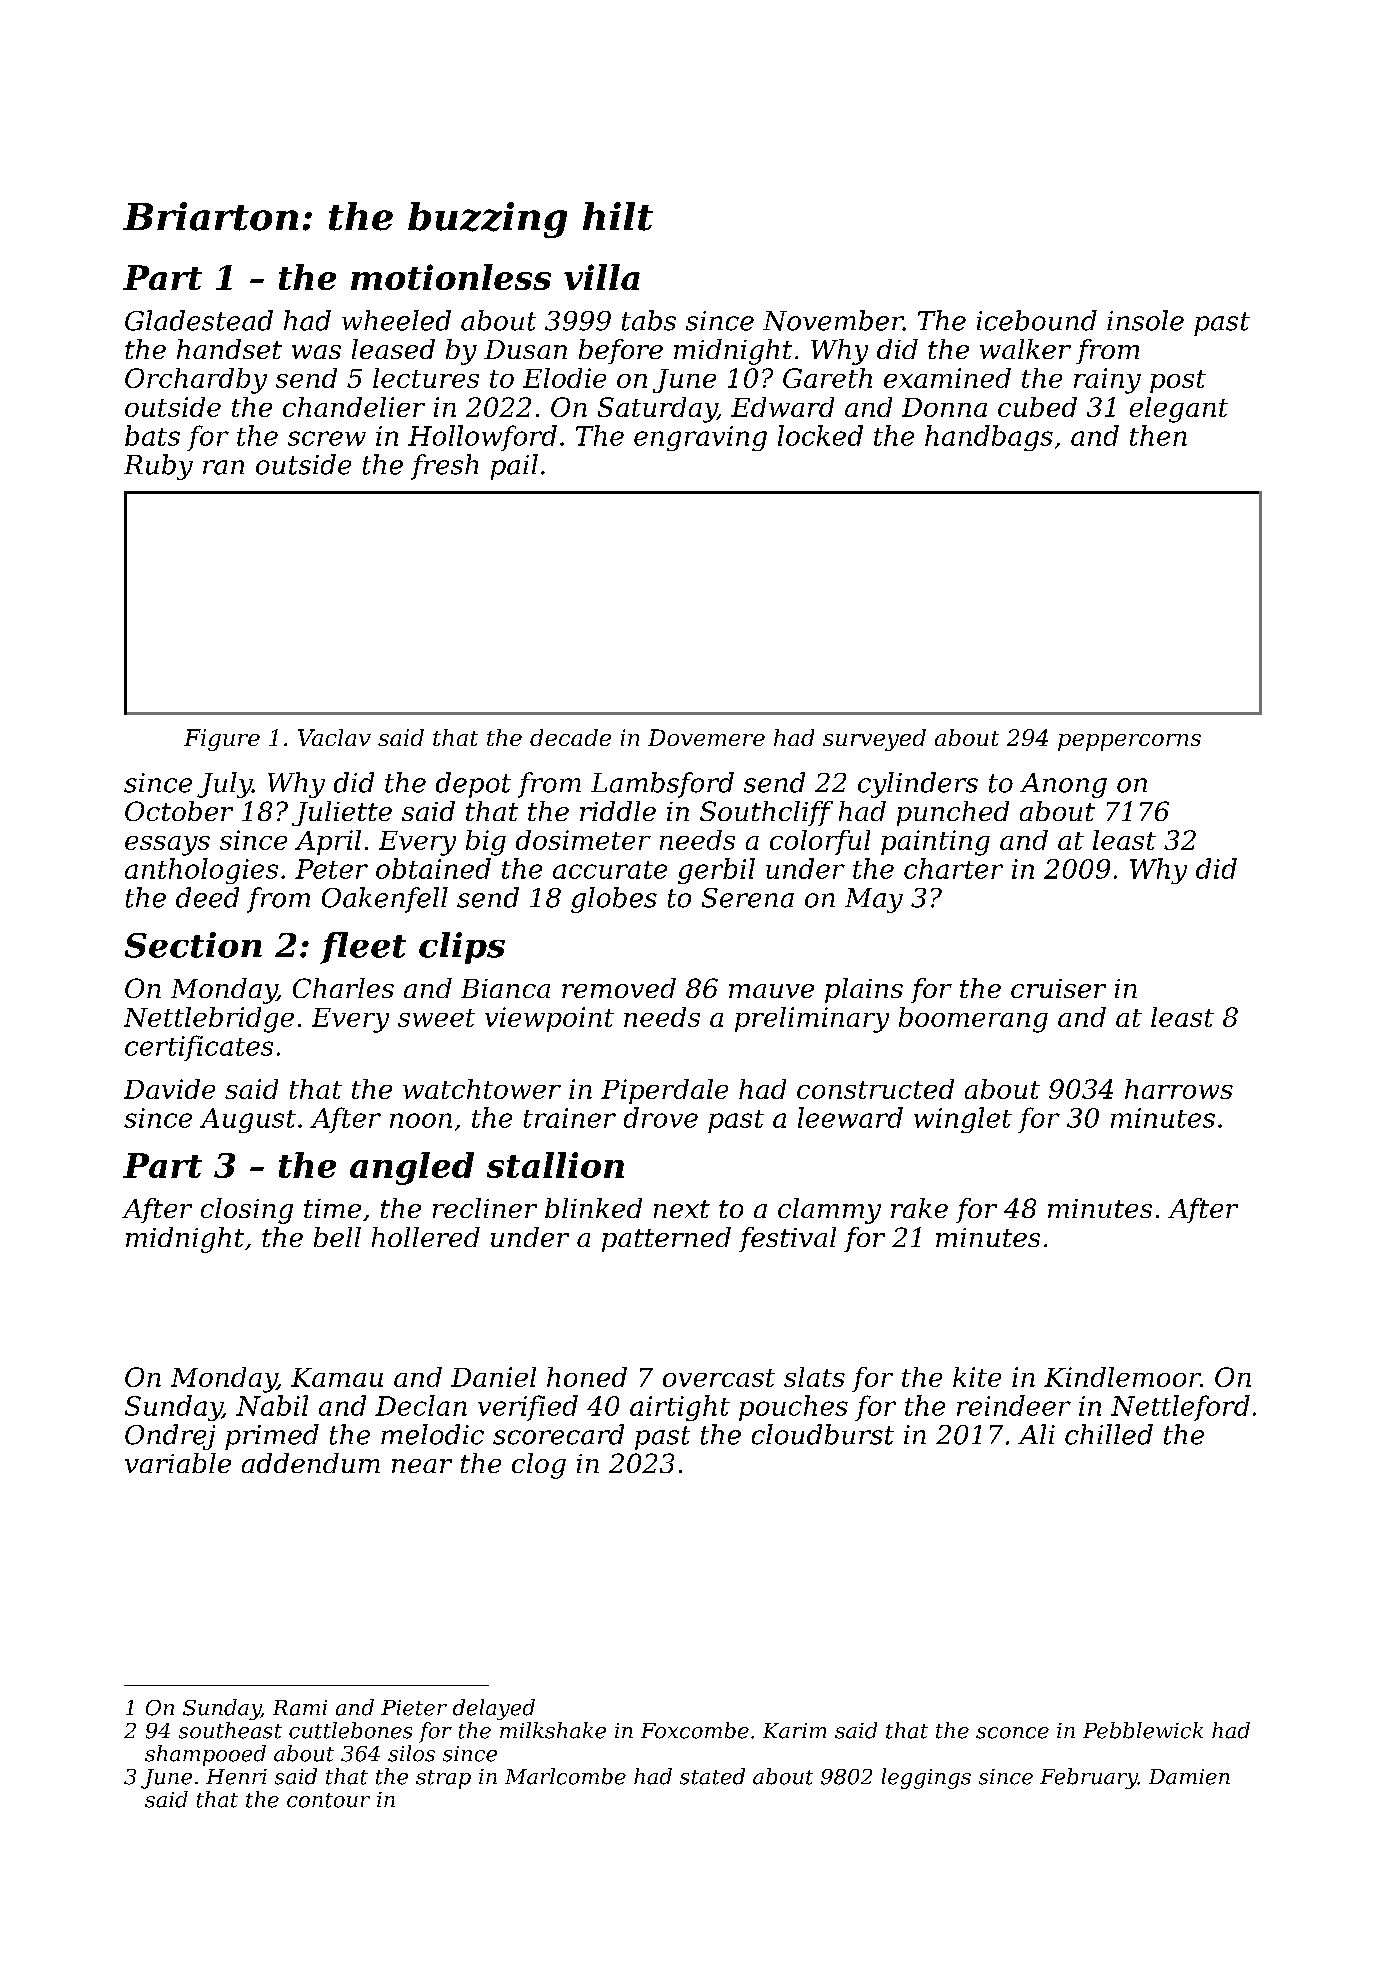 The image size is (1386, 1969). Describe the element at coordinates (664, 1091) in the page. I see `Piperdale` at that location.
